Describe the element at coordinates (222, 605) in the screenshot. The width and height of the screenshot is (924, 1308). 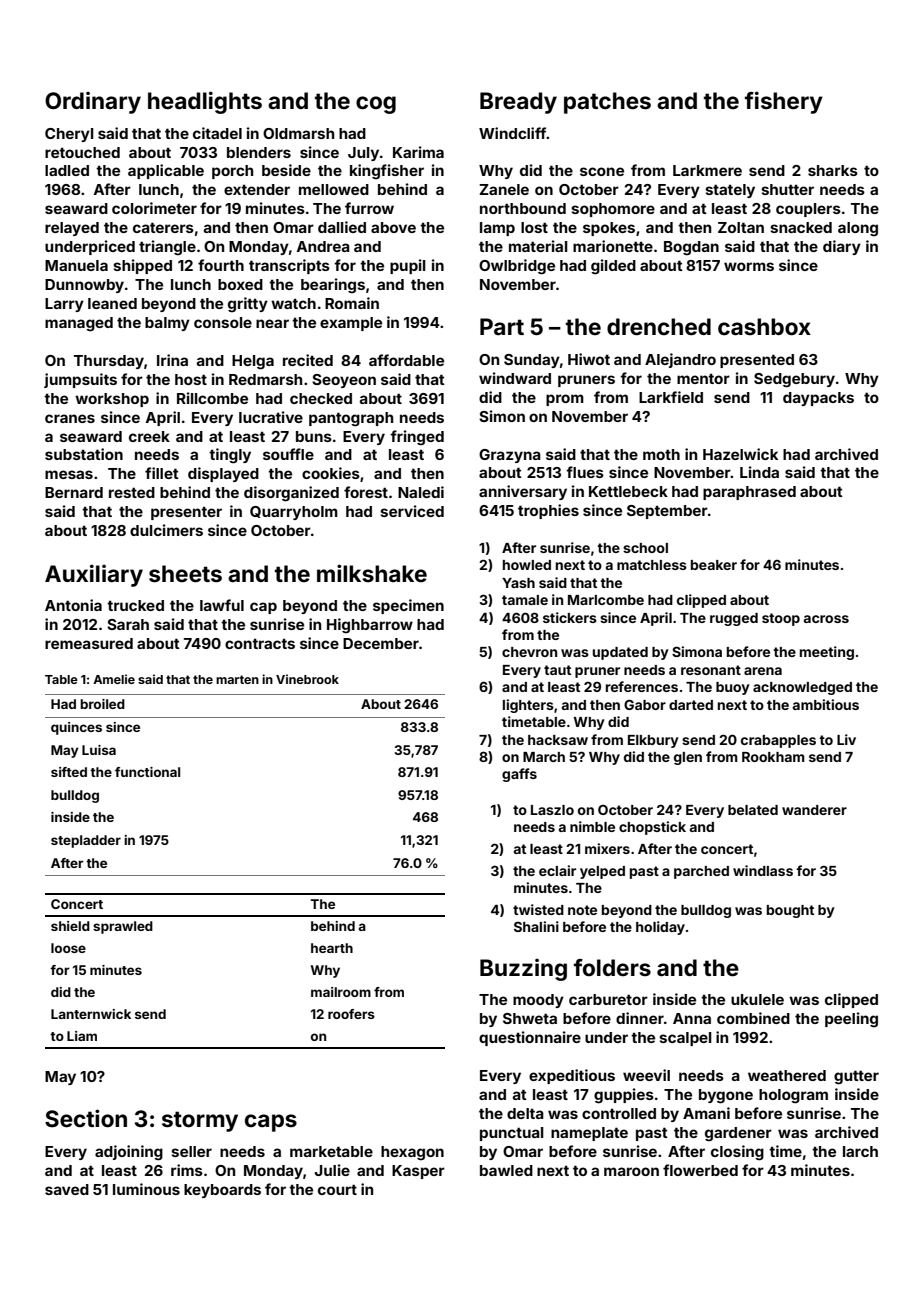
I see `lawful` at that location.
